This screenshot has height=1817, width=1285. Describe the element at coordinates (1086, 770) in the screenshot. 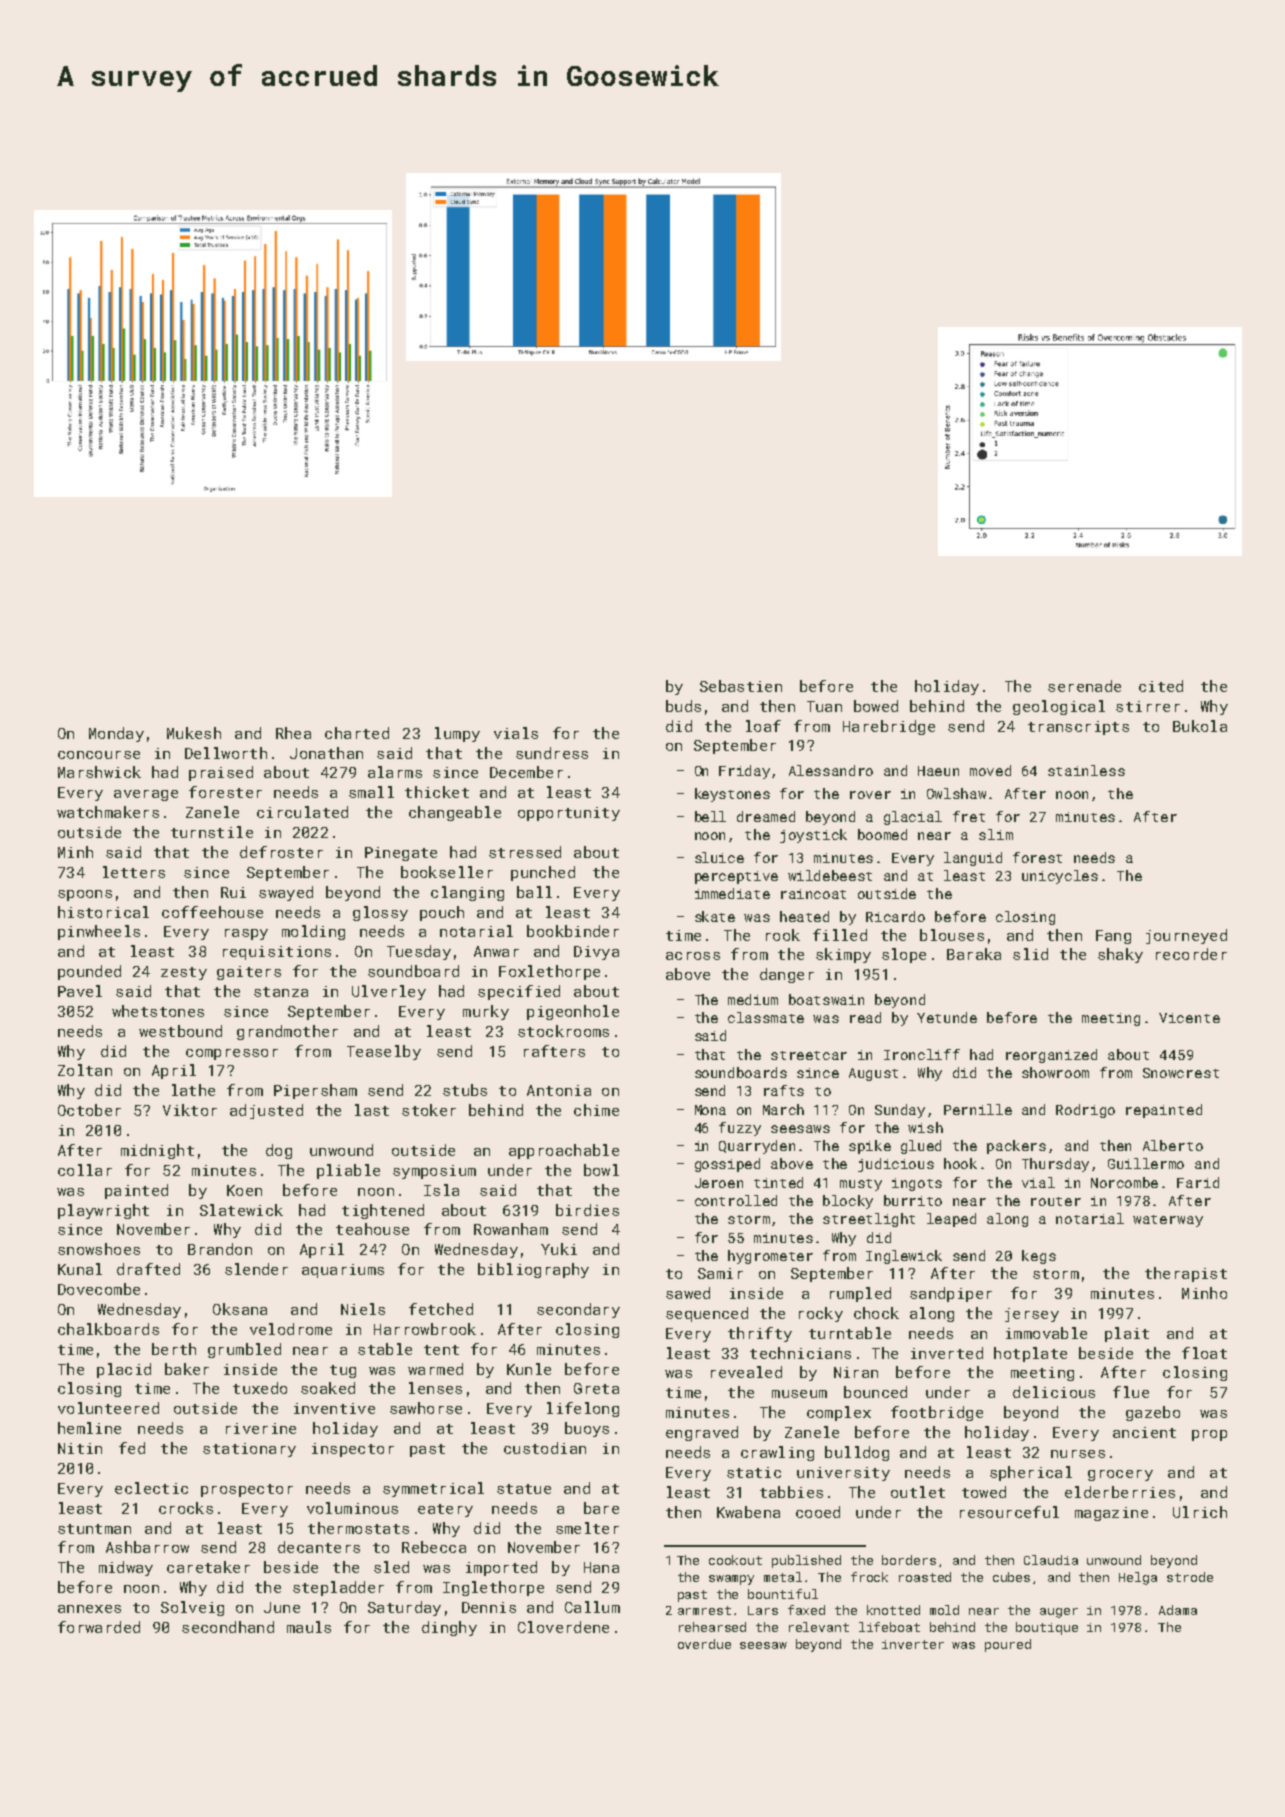

I see `stainless` at that location.
